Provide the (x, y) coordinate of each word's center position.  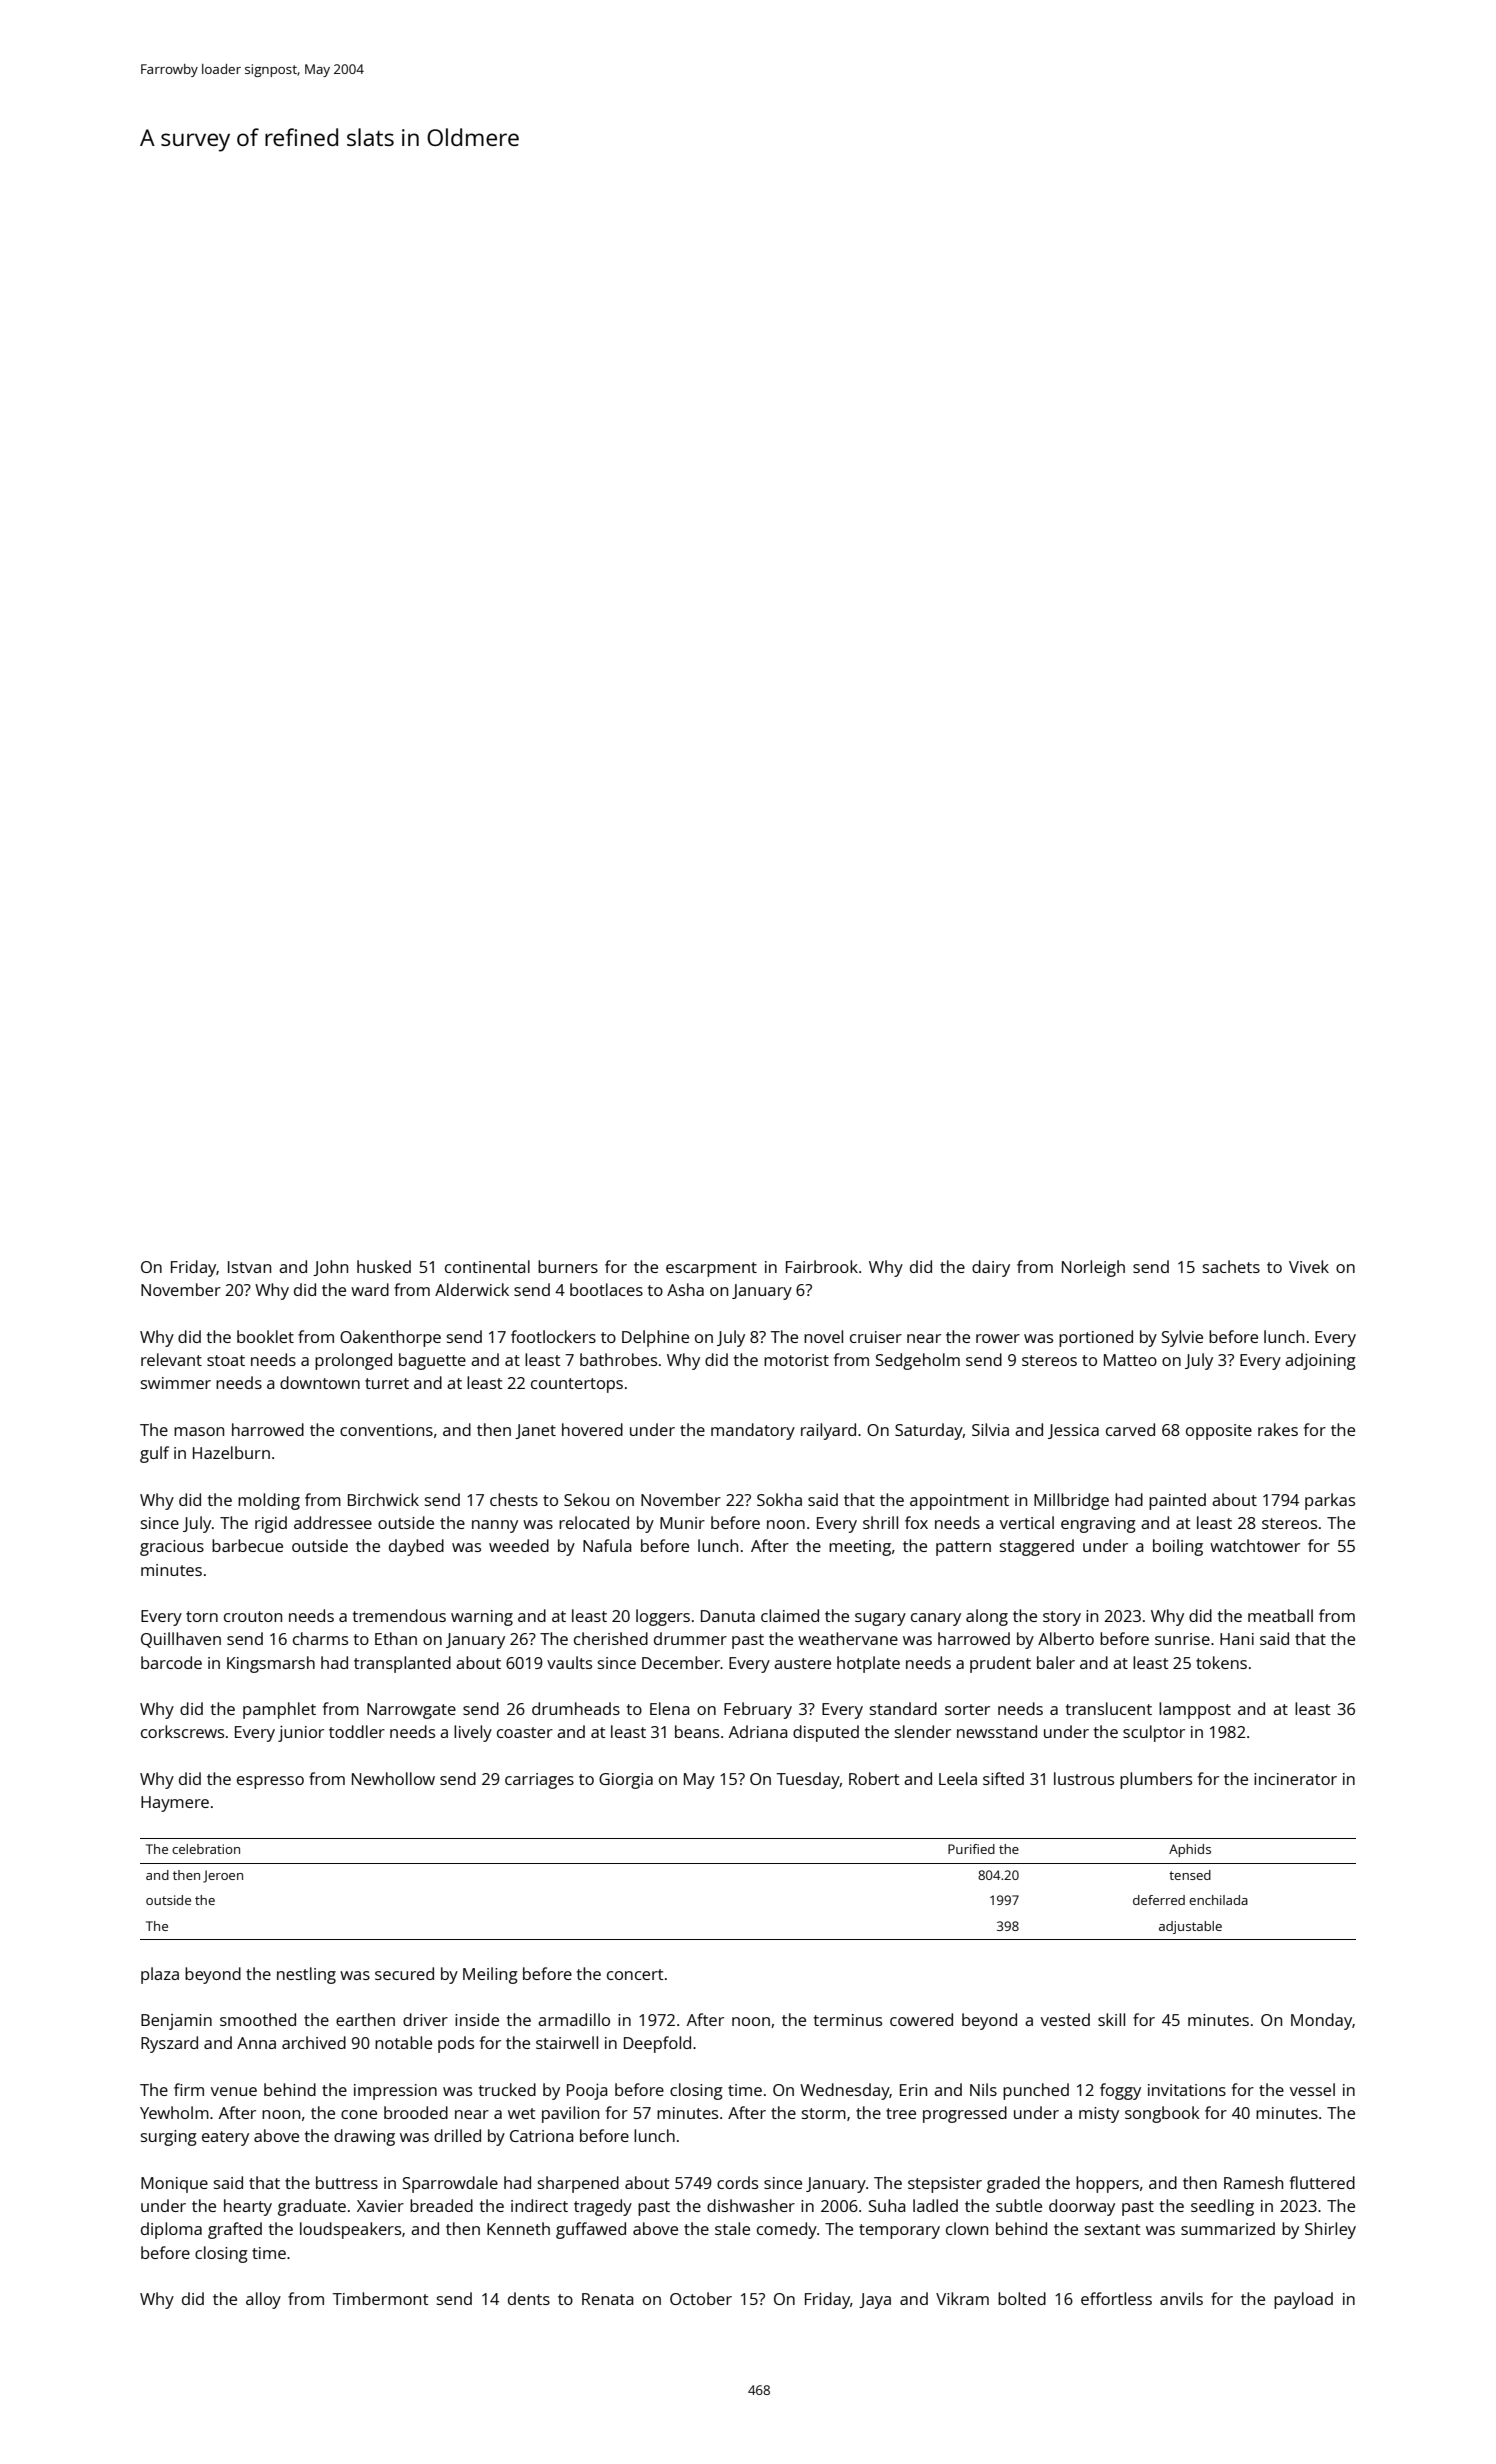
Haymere (175, 1804)
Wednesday (845, 2091)
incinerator (1295, 1779)
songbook (1162, 2114)
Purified (971, 1849)
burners (568, 1266)
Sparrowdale (450, 2184)
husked (384, 1266)
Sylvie (1182, 1338)
